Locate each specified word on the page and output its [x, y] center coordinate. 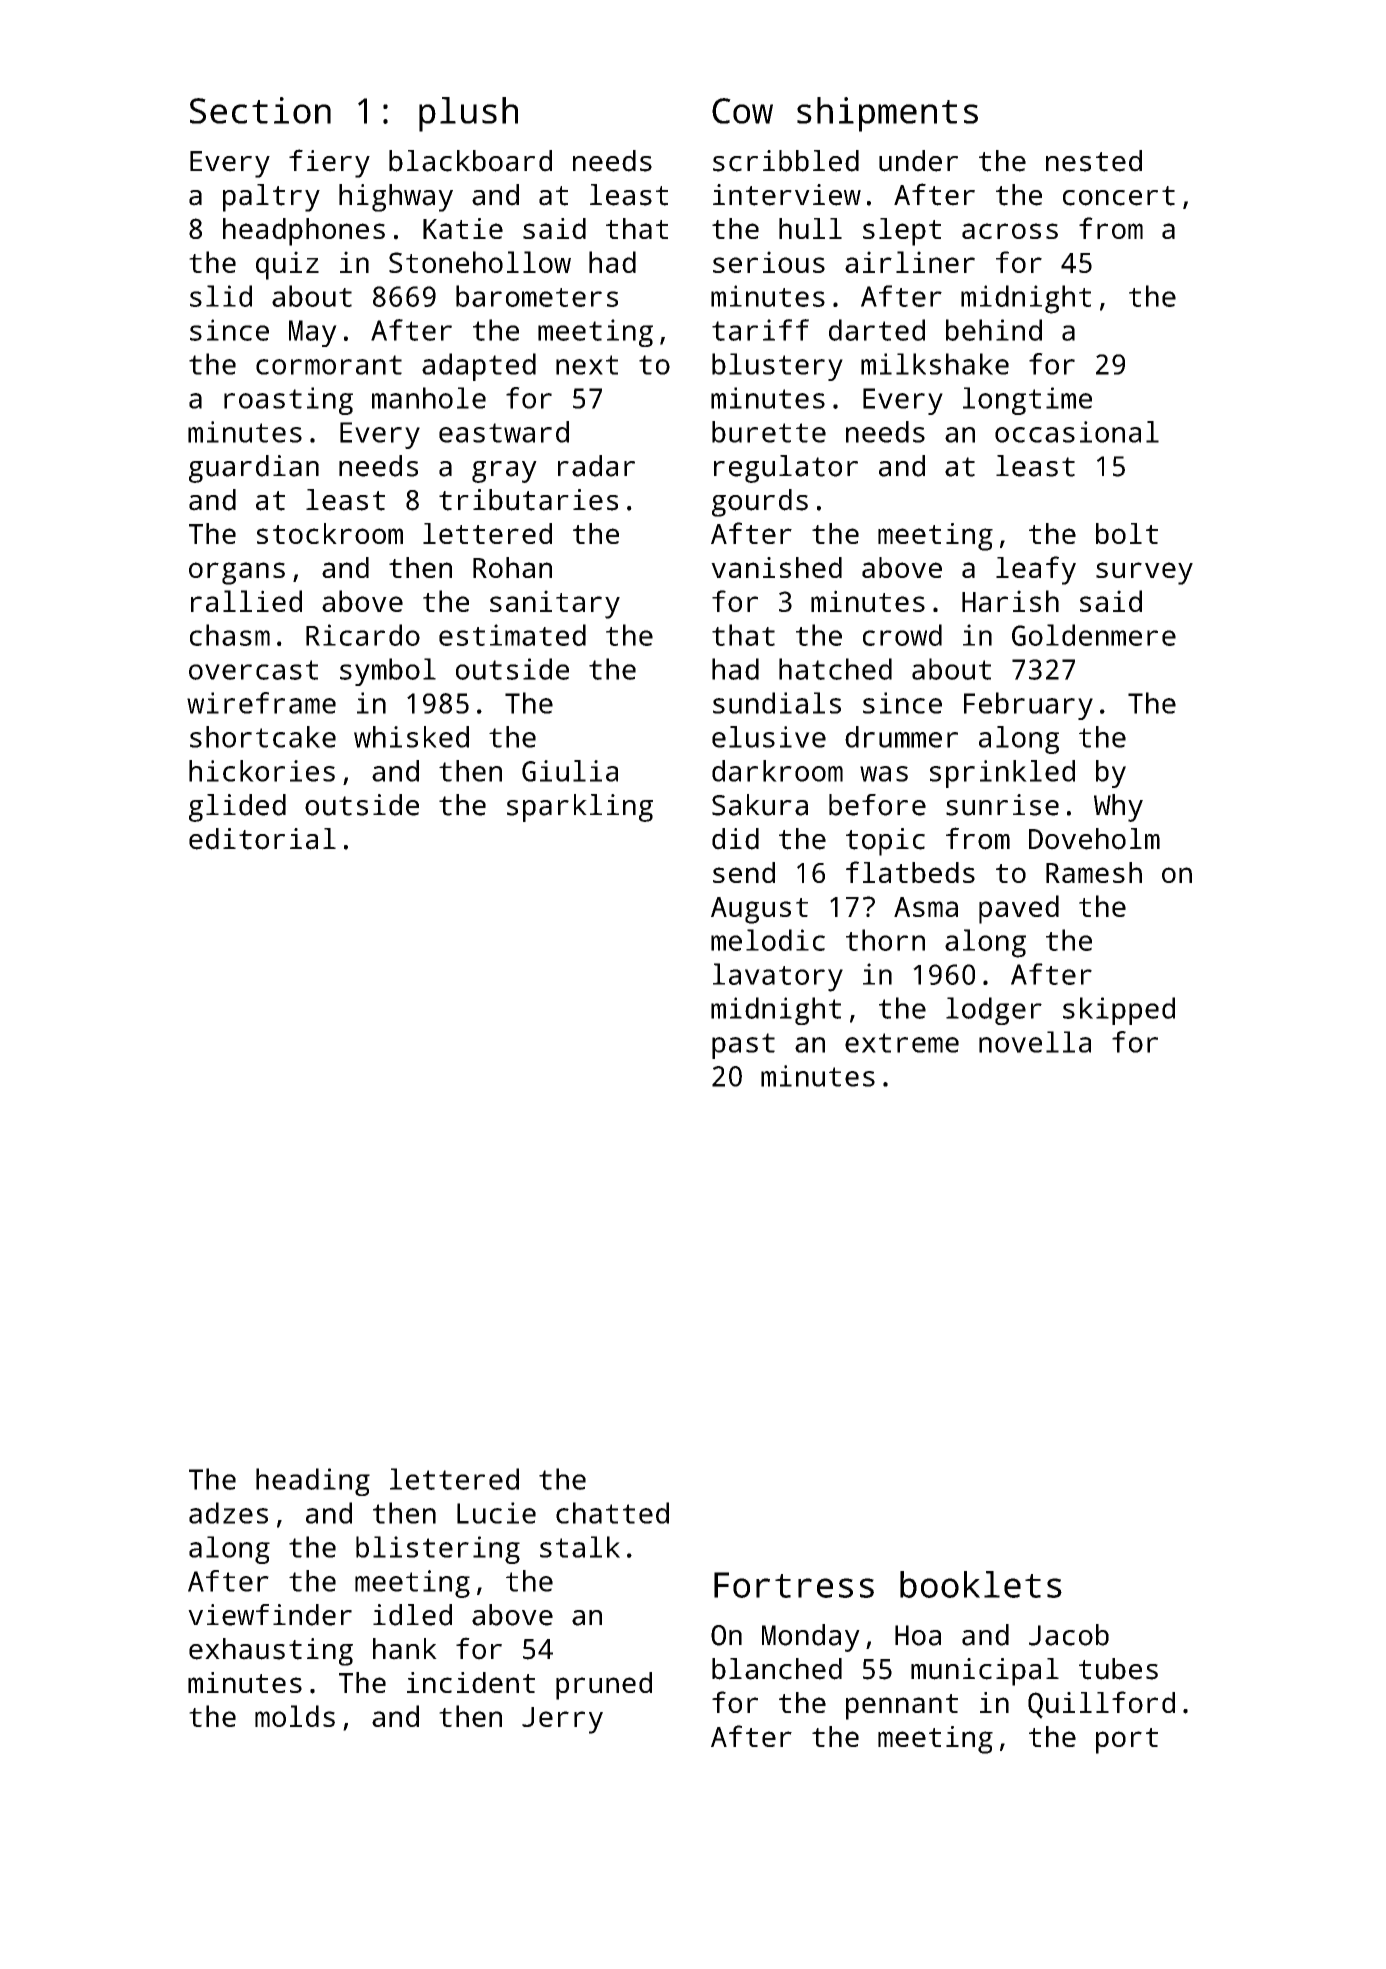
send [744, 872]
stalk [580, 1547]
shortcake [263, 737]
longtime [1027, 401]
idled [412, 1615]
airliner [910, 262]
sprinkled [1002, 774]
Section [260, 110]
